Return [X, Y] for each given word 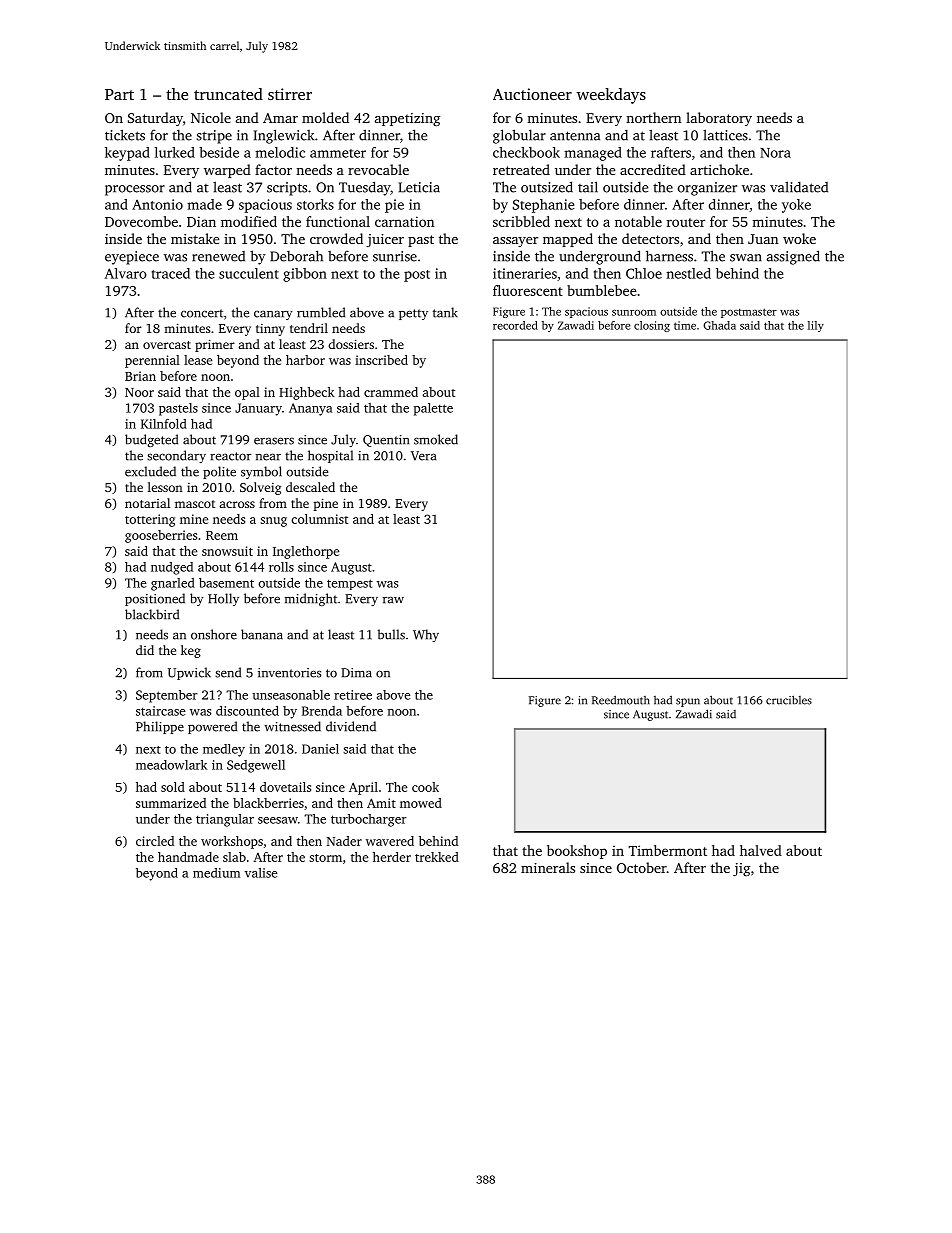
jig [741, 870]
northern [653, 117]
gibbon [305, 275]
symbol [261, 472]
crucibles [789, 700]
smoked [436, 439]
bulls [391, 634]
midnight [311, 600]
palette [433, 409]
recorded [515, 325]
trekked [437, 857]
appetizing [407, 120]
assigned [793, 257]
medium [216, 873]
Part [119, 94]
